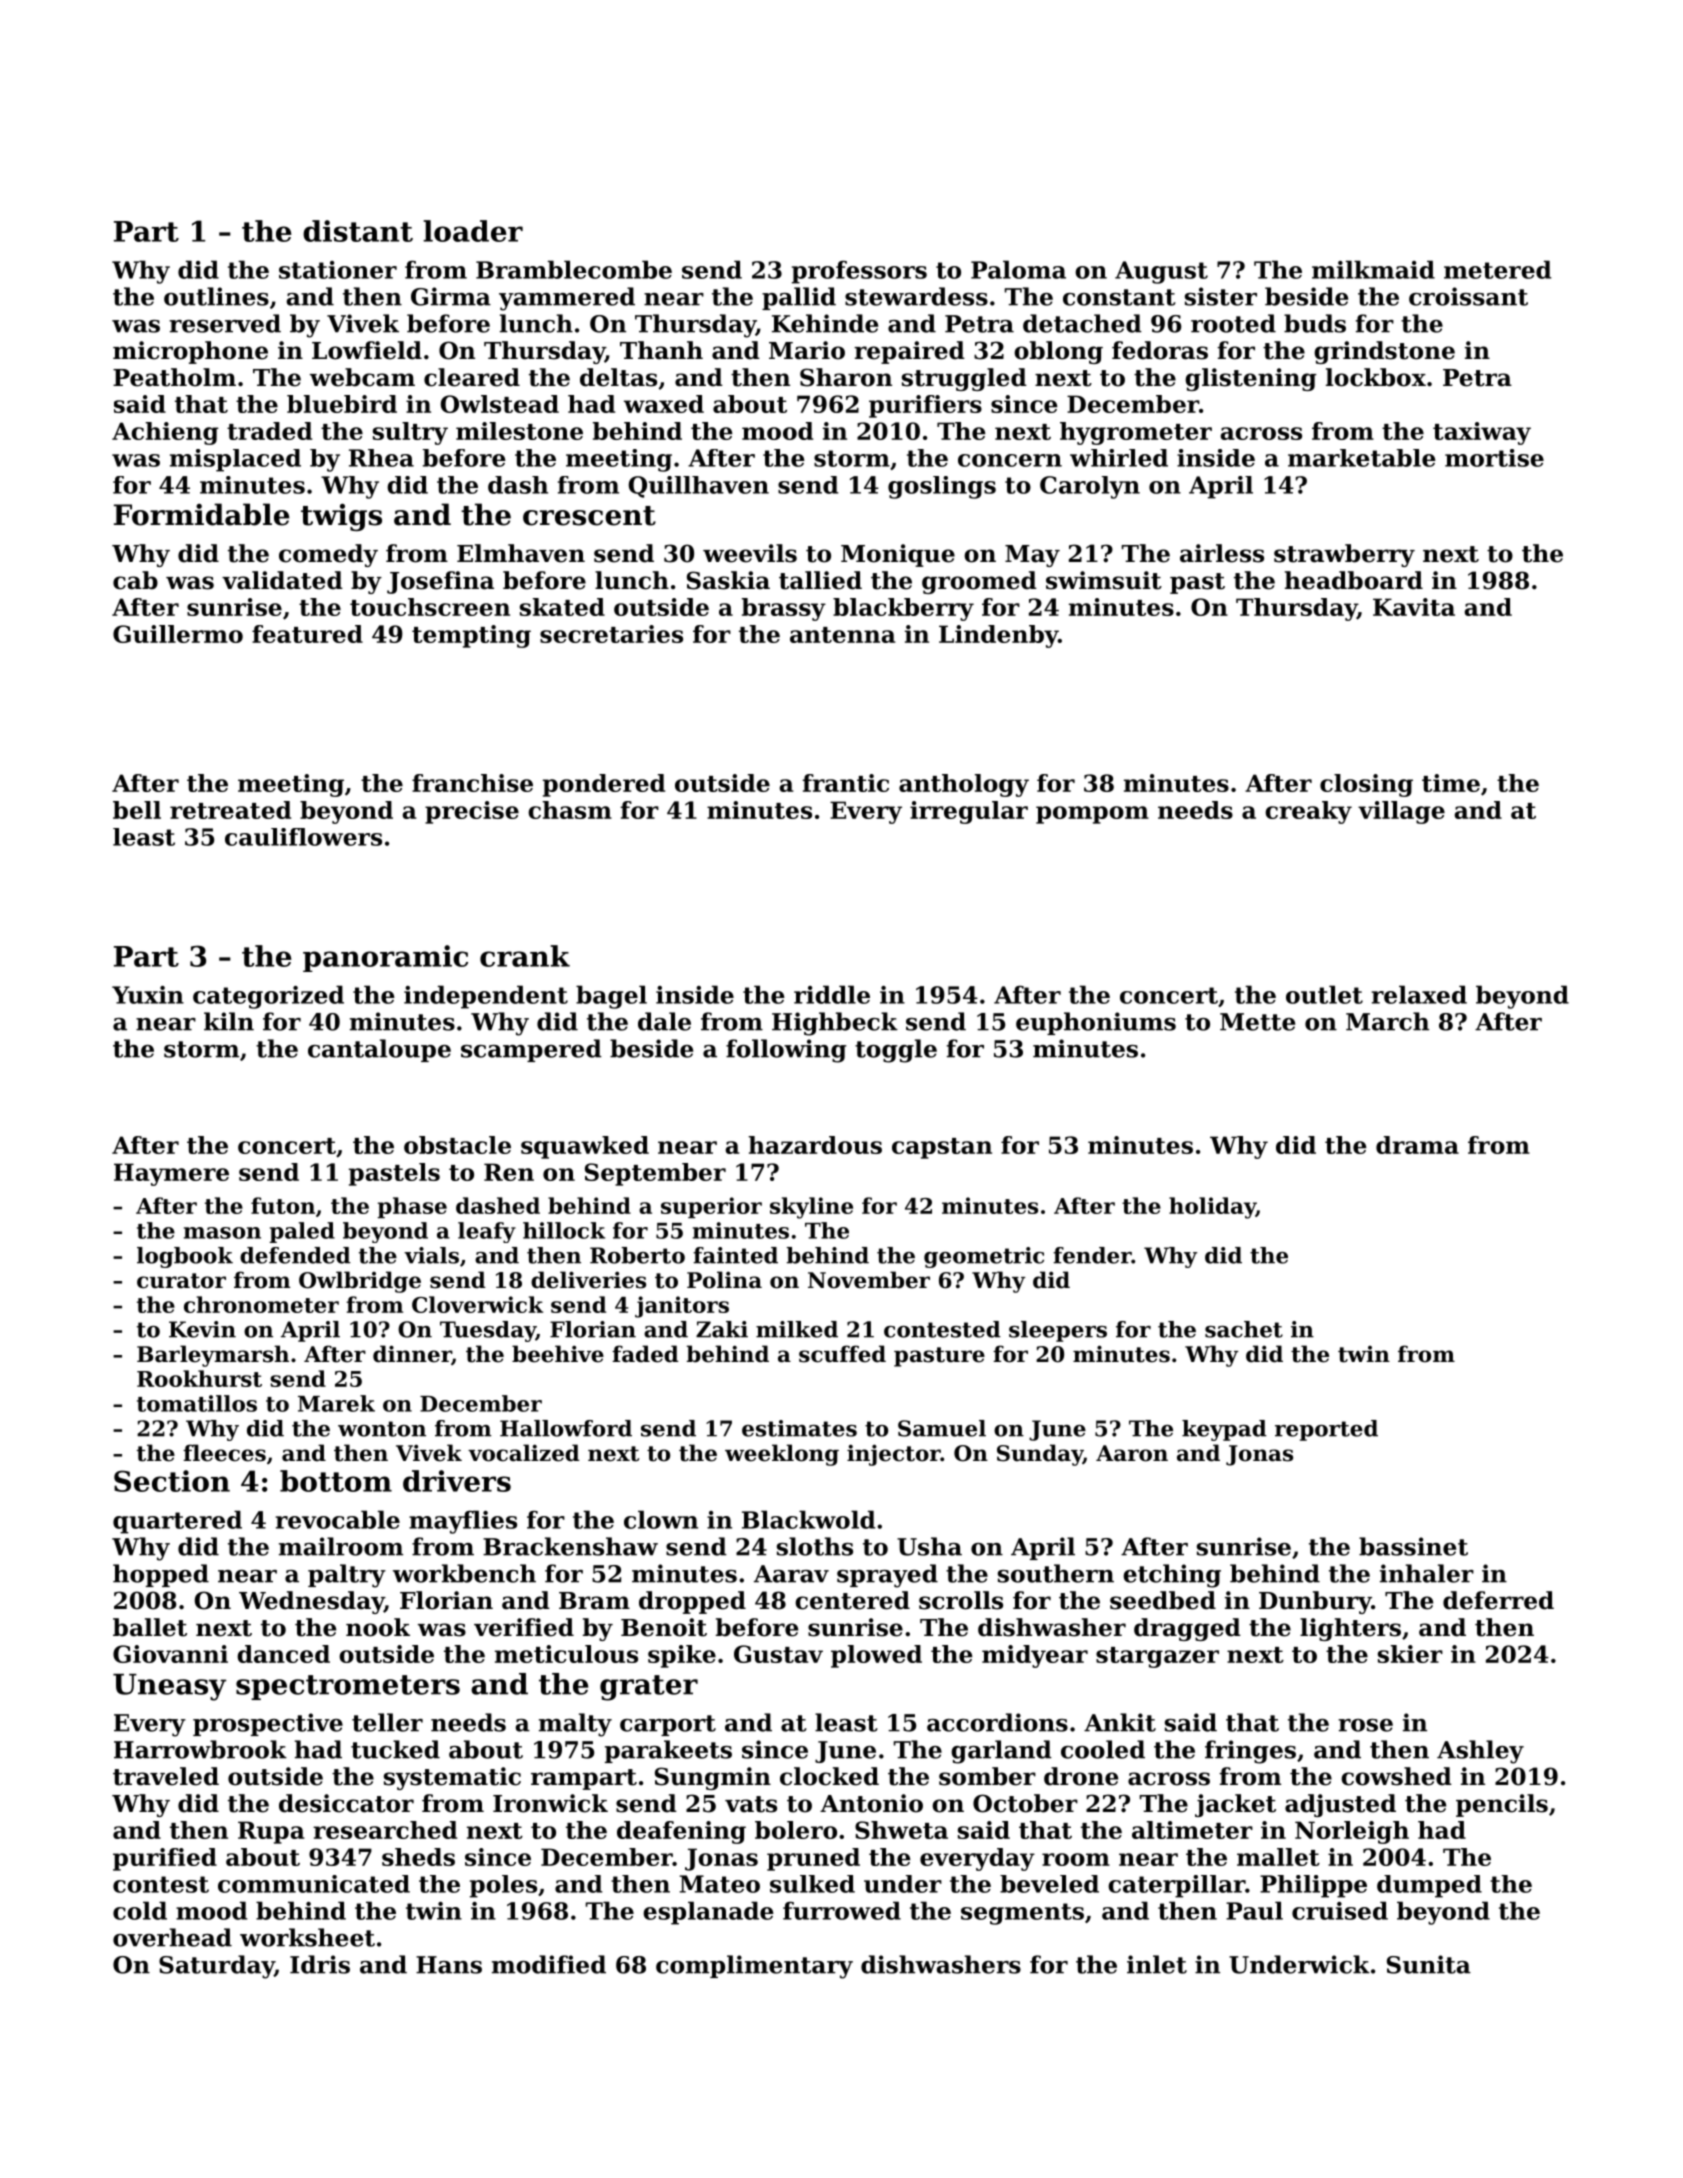 Image resolution: width=1683 pixels, height=2178 pixels. I want to click on Marek, so click(336, 1403).
